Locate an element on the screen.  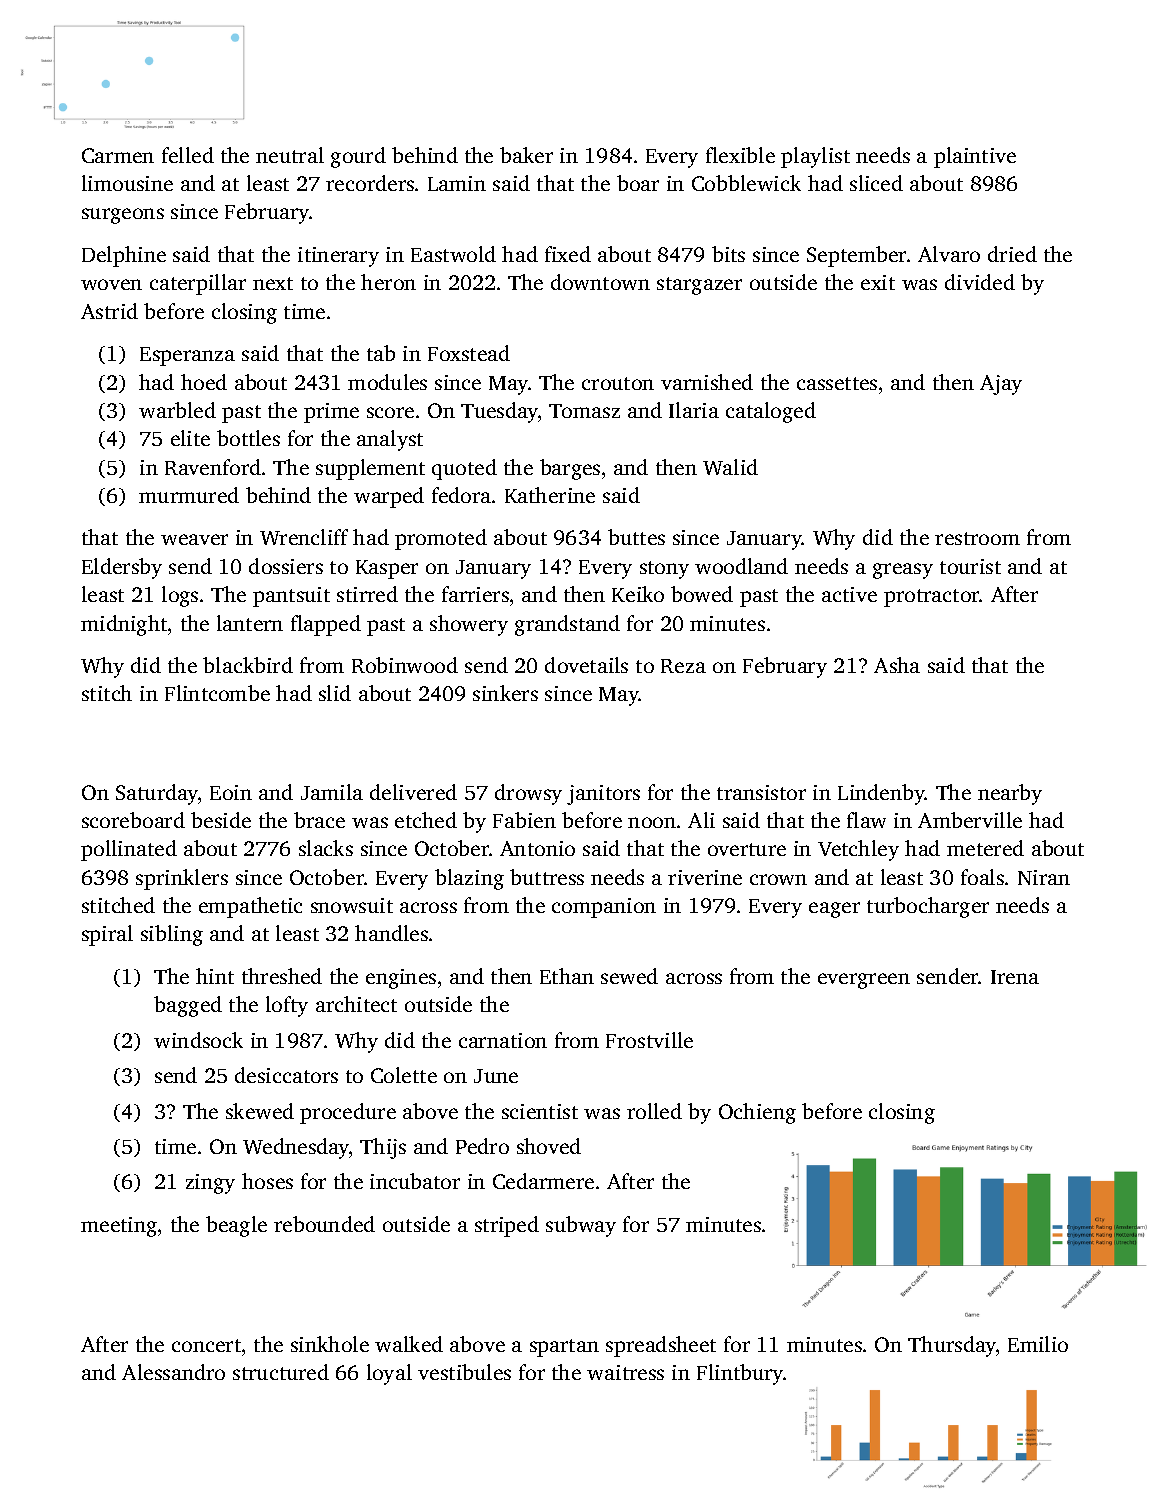
fedora is located at coordinates (461, 495).
